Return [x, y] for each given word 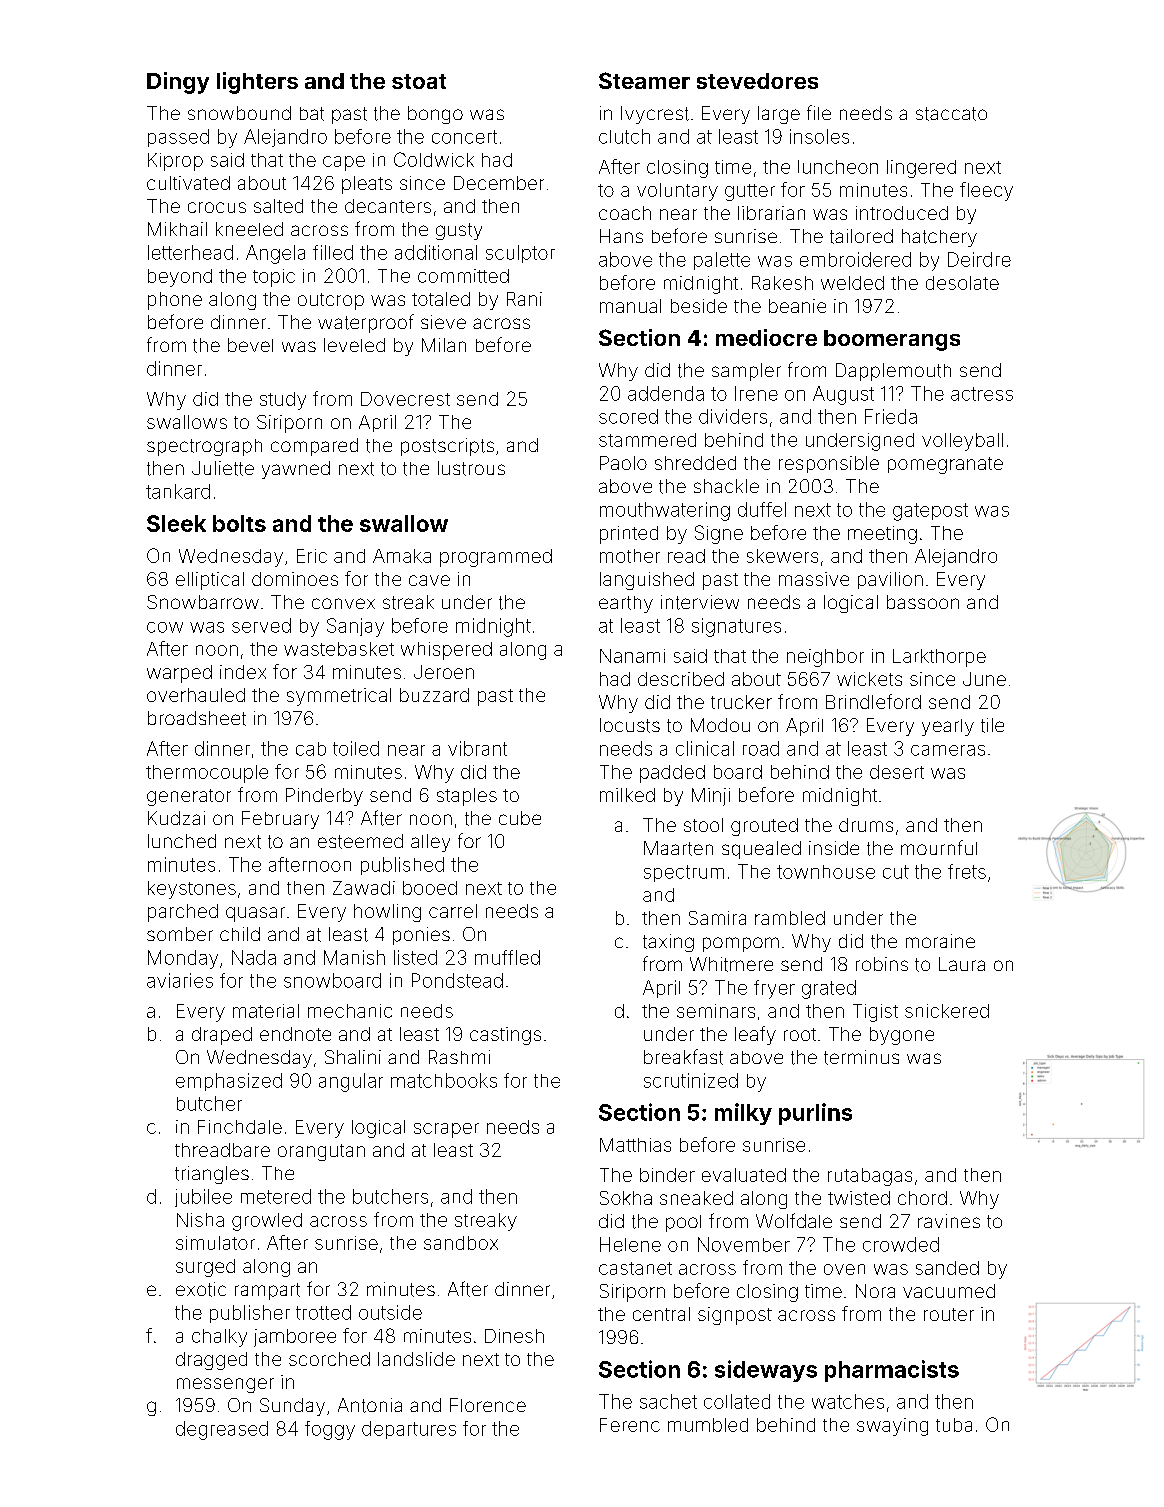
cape [344, 163]
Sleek [176, 523]
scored [628, 416]
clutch [624, 136]
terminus [861, 1057]
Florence [488, 1405]
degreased [222, 1430]
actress [982, 394]
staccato [951, 114]
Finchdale [240, 1127]
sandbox [461, 1243]
